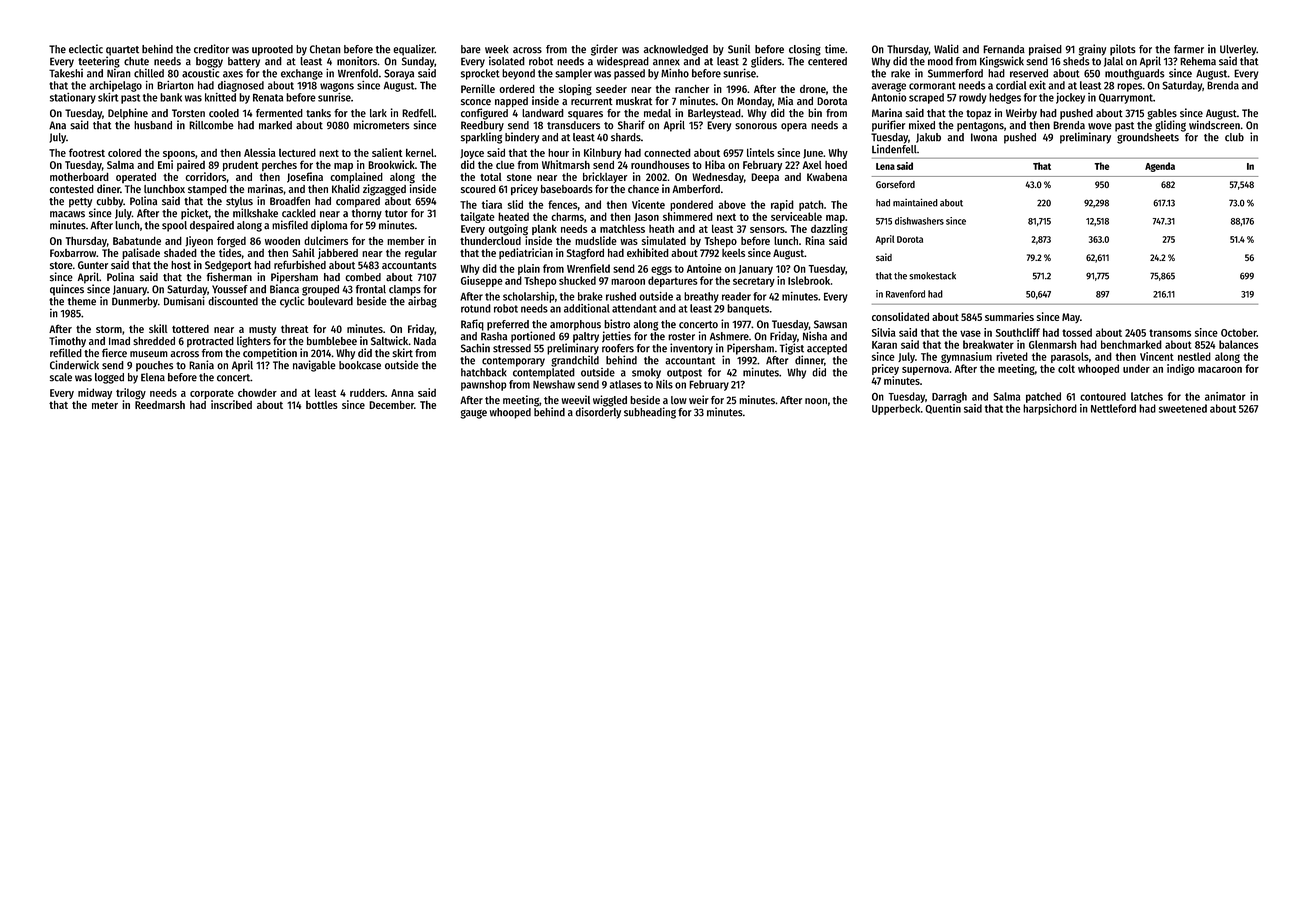 The image size is (1308, 924). What do you see at coordinates (1183, 408) in the image?
I see `sweetened` at bounding box center [1183, 408].
